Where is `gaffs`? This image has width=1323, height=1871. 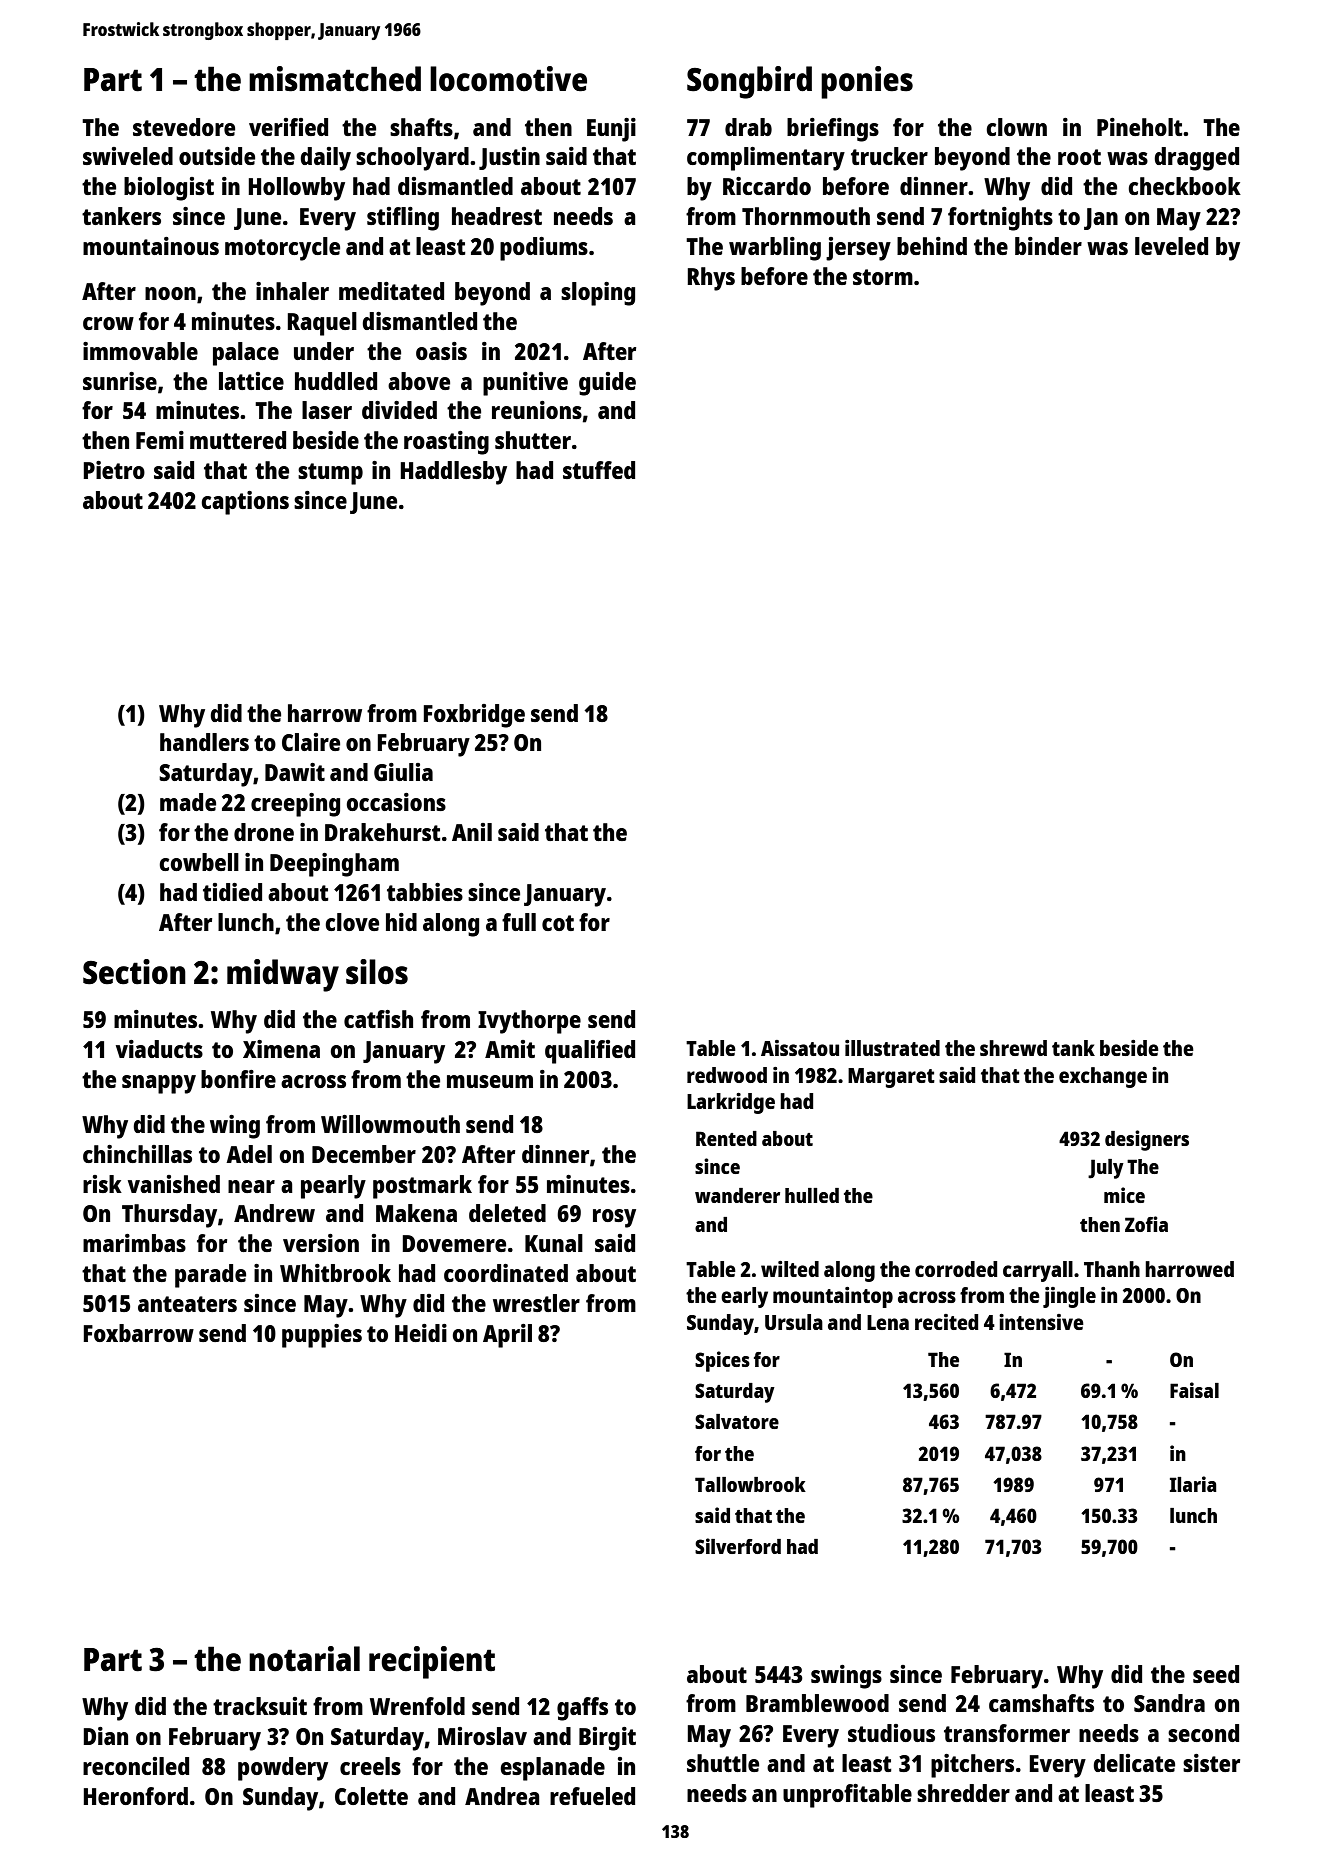
gaffs is located at coordinates (582, 1709).
